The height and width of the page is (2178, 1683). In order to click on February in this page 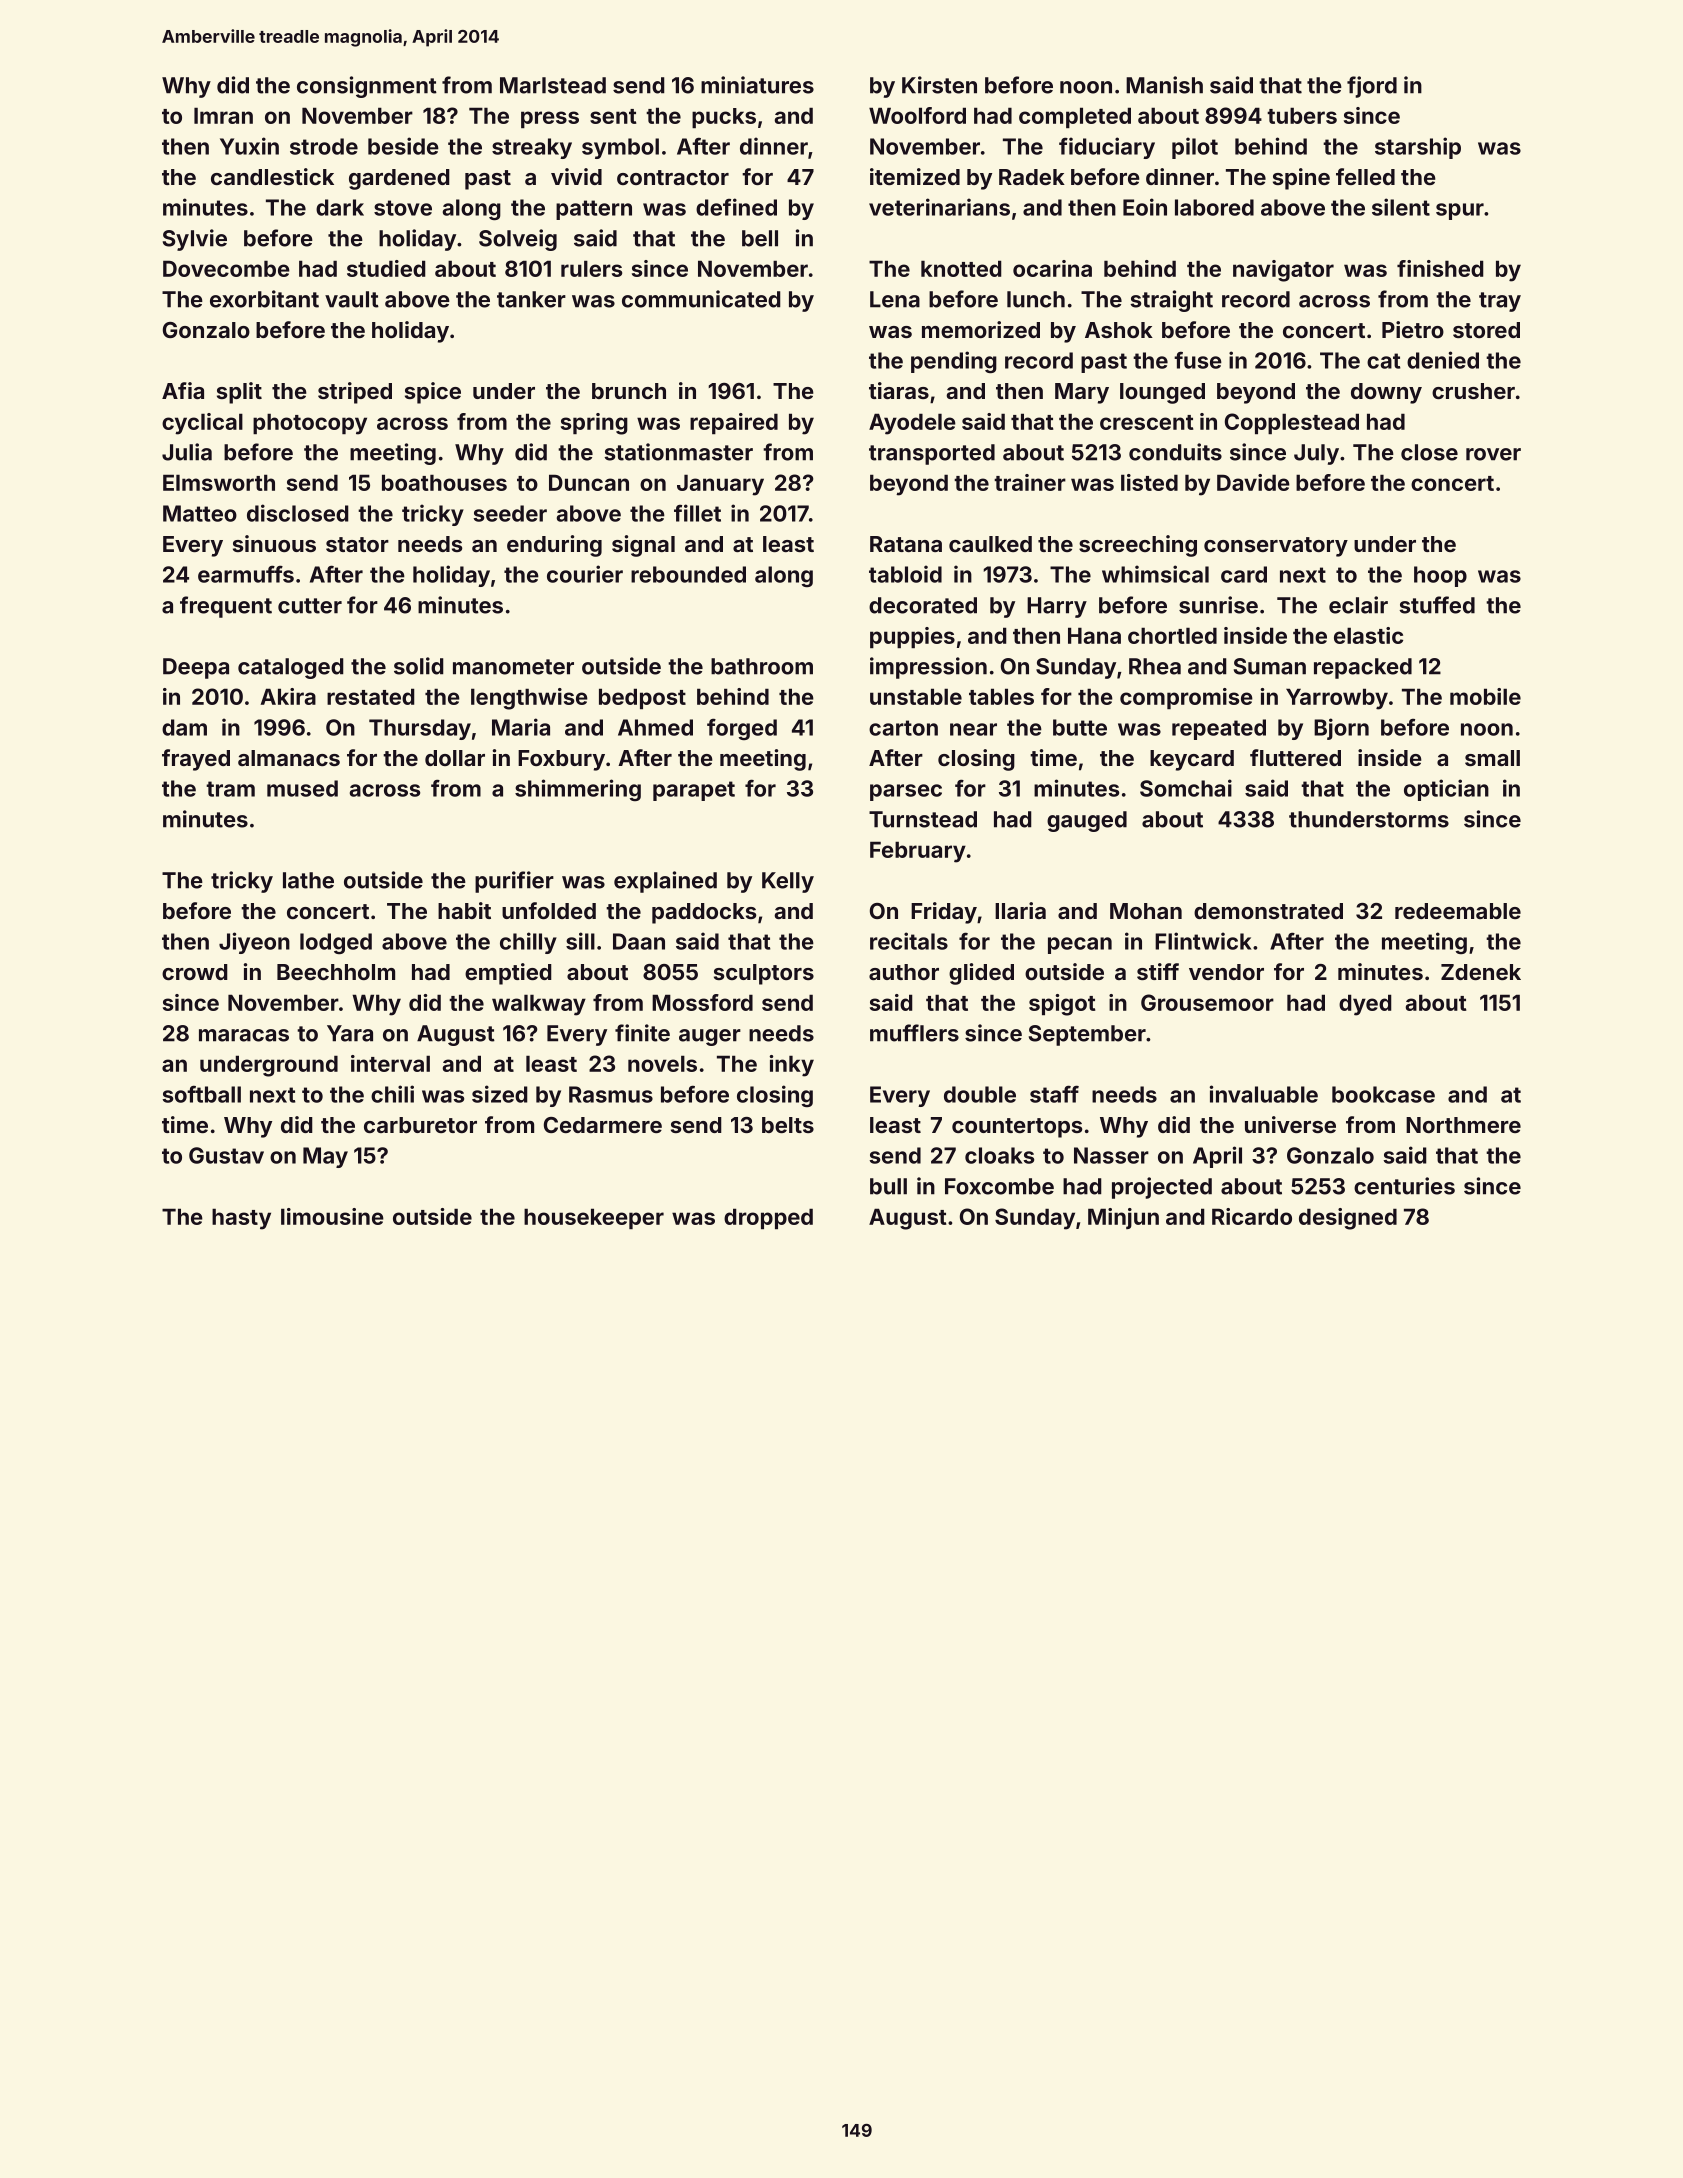, I will do `click(918, 852)`.
